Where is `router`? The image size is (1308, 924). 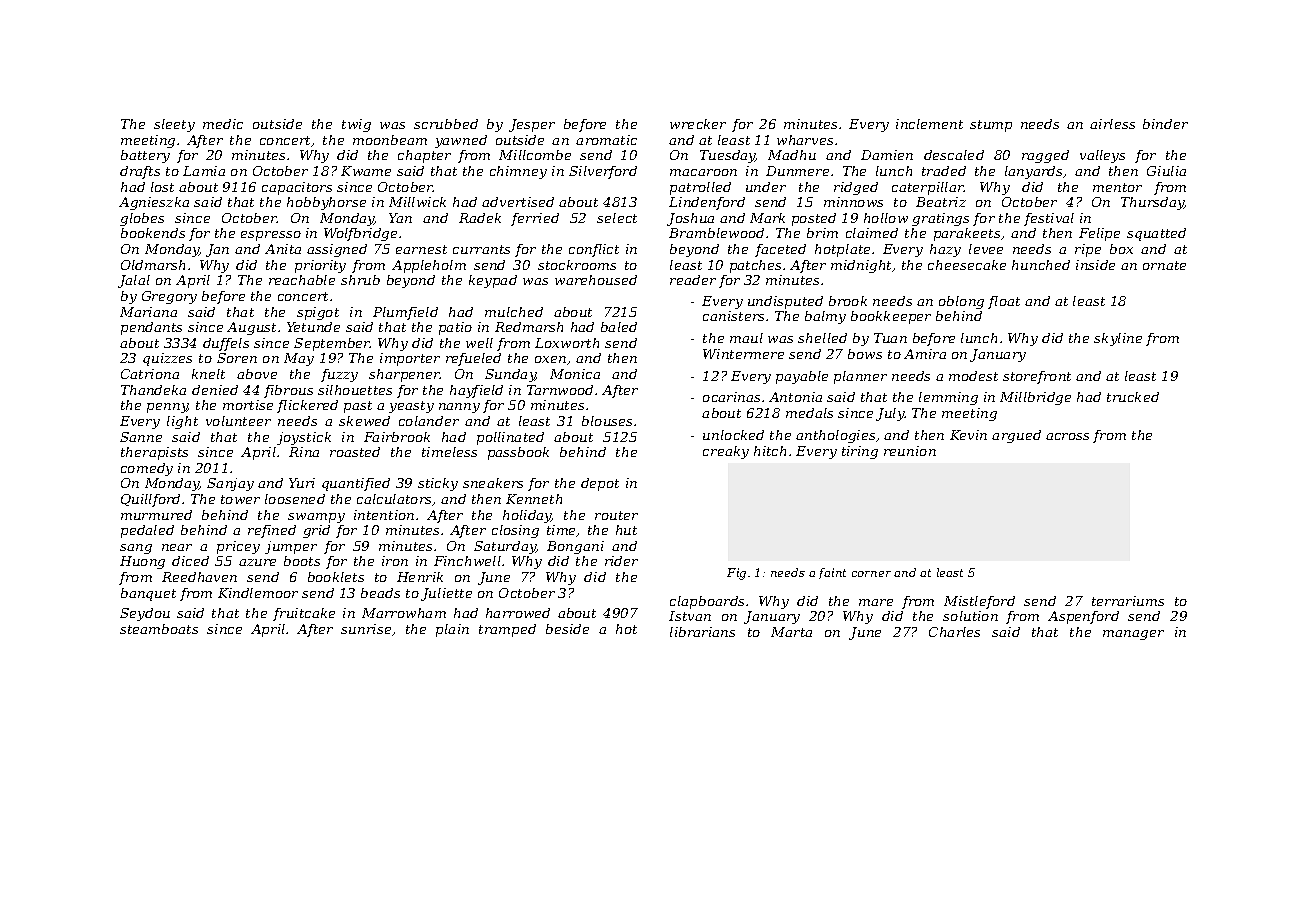 router is located at coordinates (616, 515).
